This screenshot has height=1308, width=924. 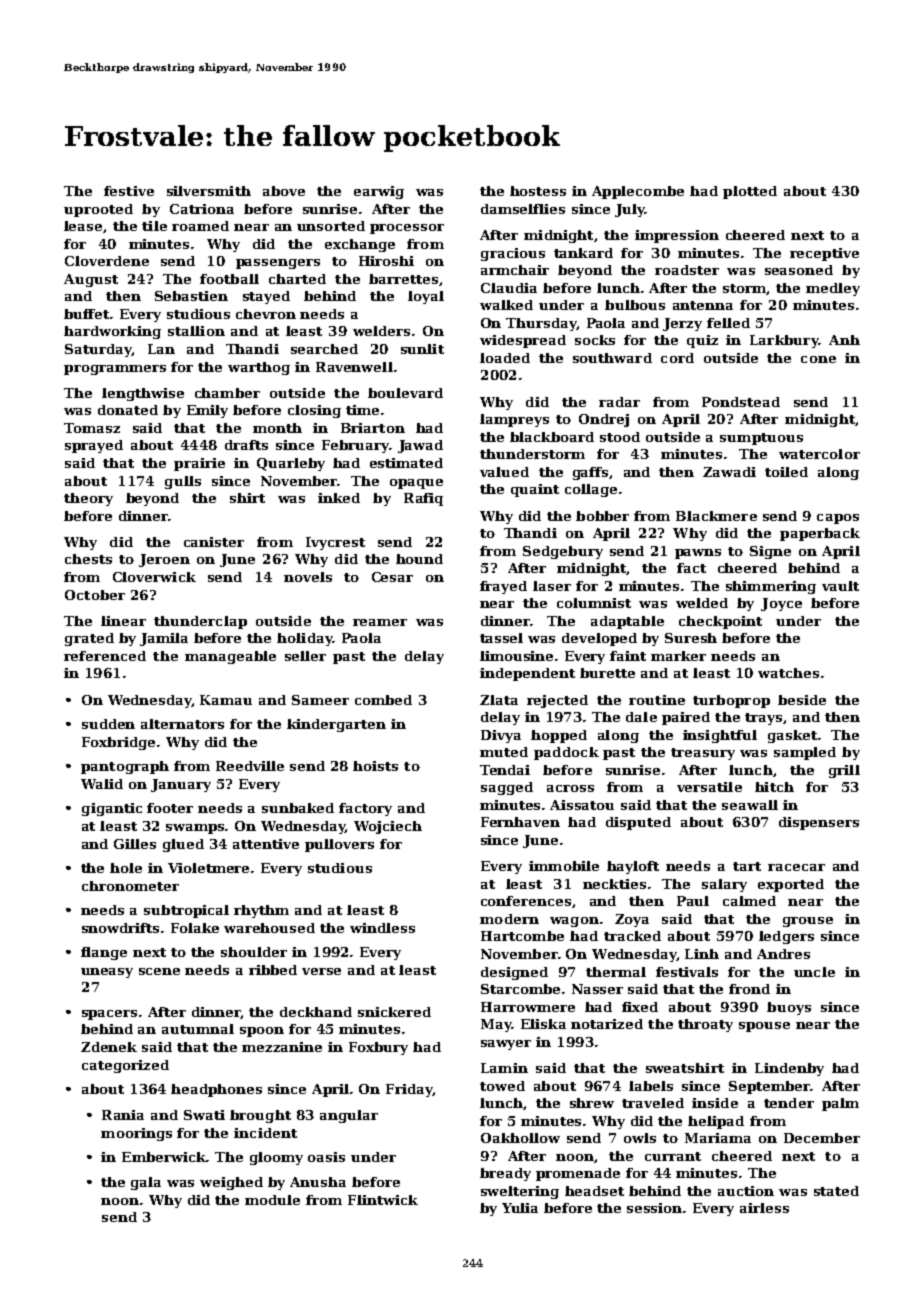 What do you see at coordinates (574, 922) in the screenshot?
I see `wagon` at bounding box center [574, 922].
